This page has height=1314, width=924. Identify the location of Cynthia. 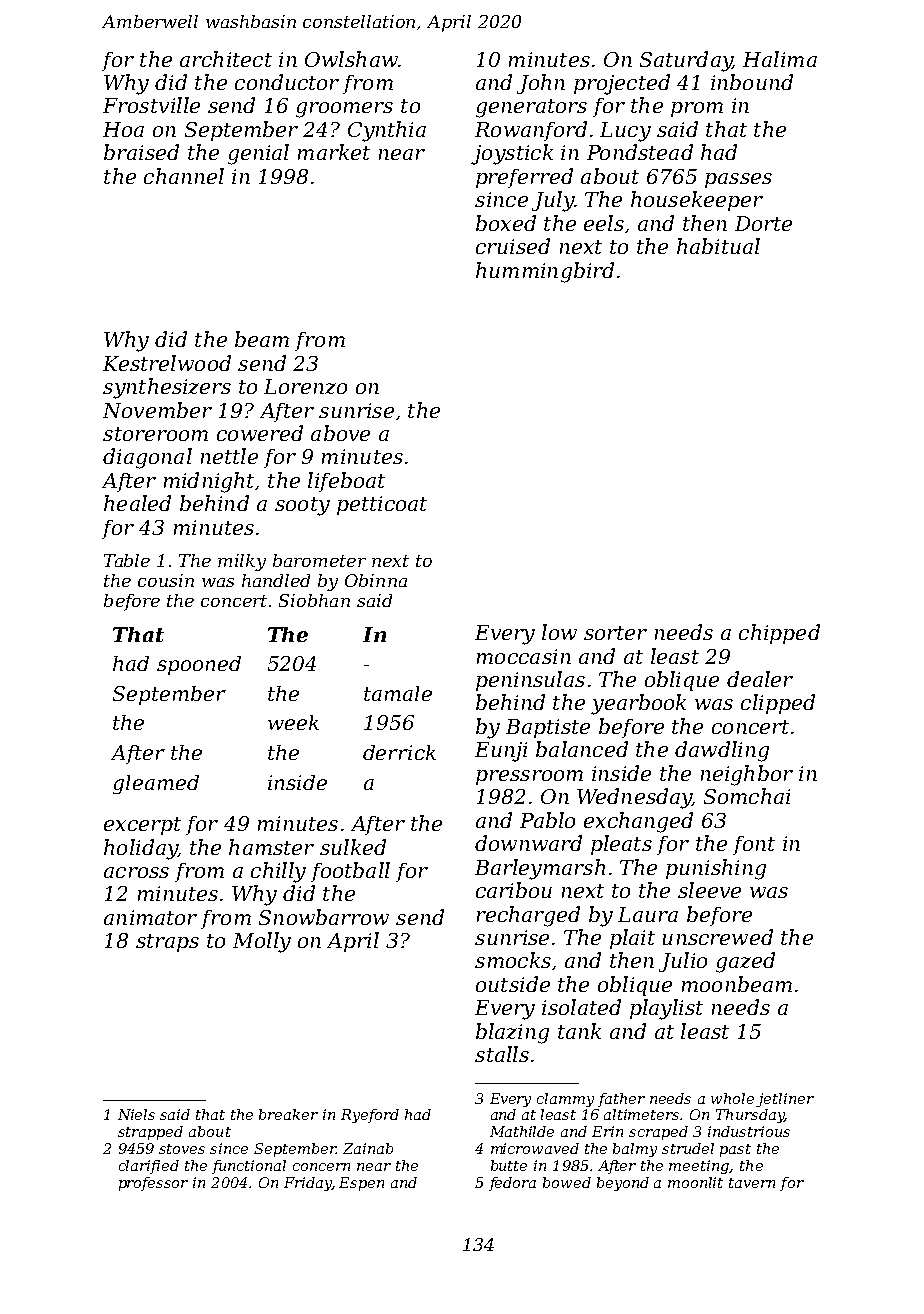
(387, 131).
